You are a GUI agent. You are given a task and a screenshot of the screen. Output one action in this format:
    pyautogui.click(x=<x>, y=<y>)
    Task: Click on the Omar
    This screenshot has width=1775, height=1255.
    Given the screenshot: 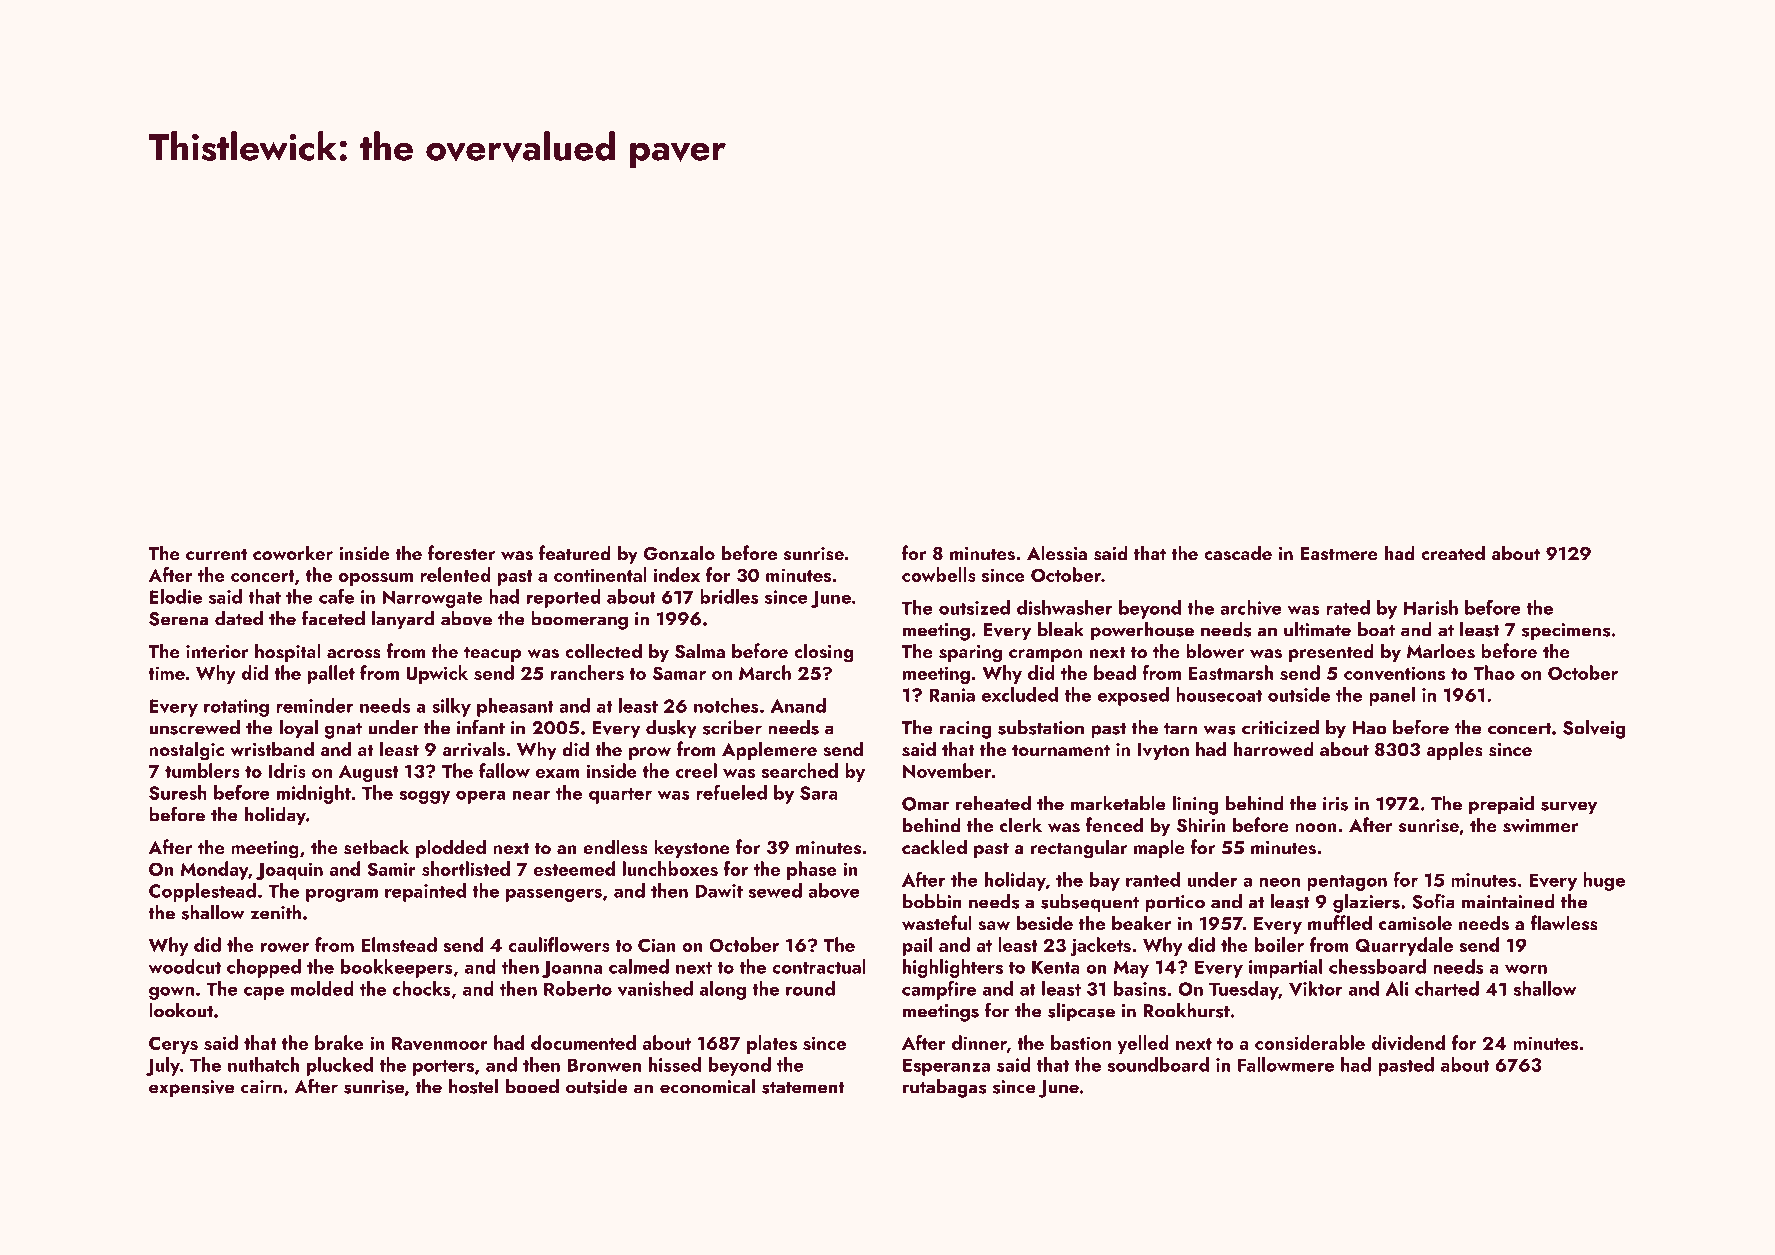 What is the action you would take?
    pyautogui.click(x=926, y=804)
